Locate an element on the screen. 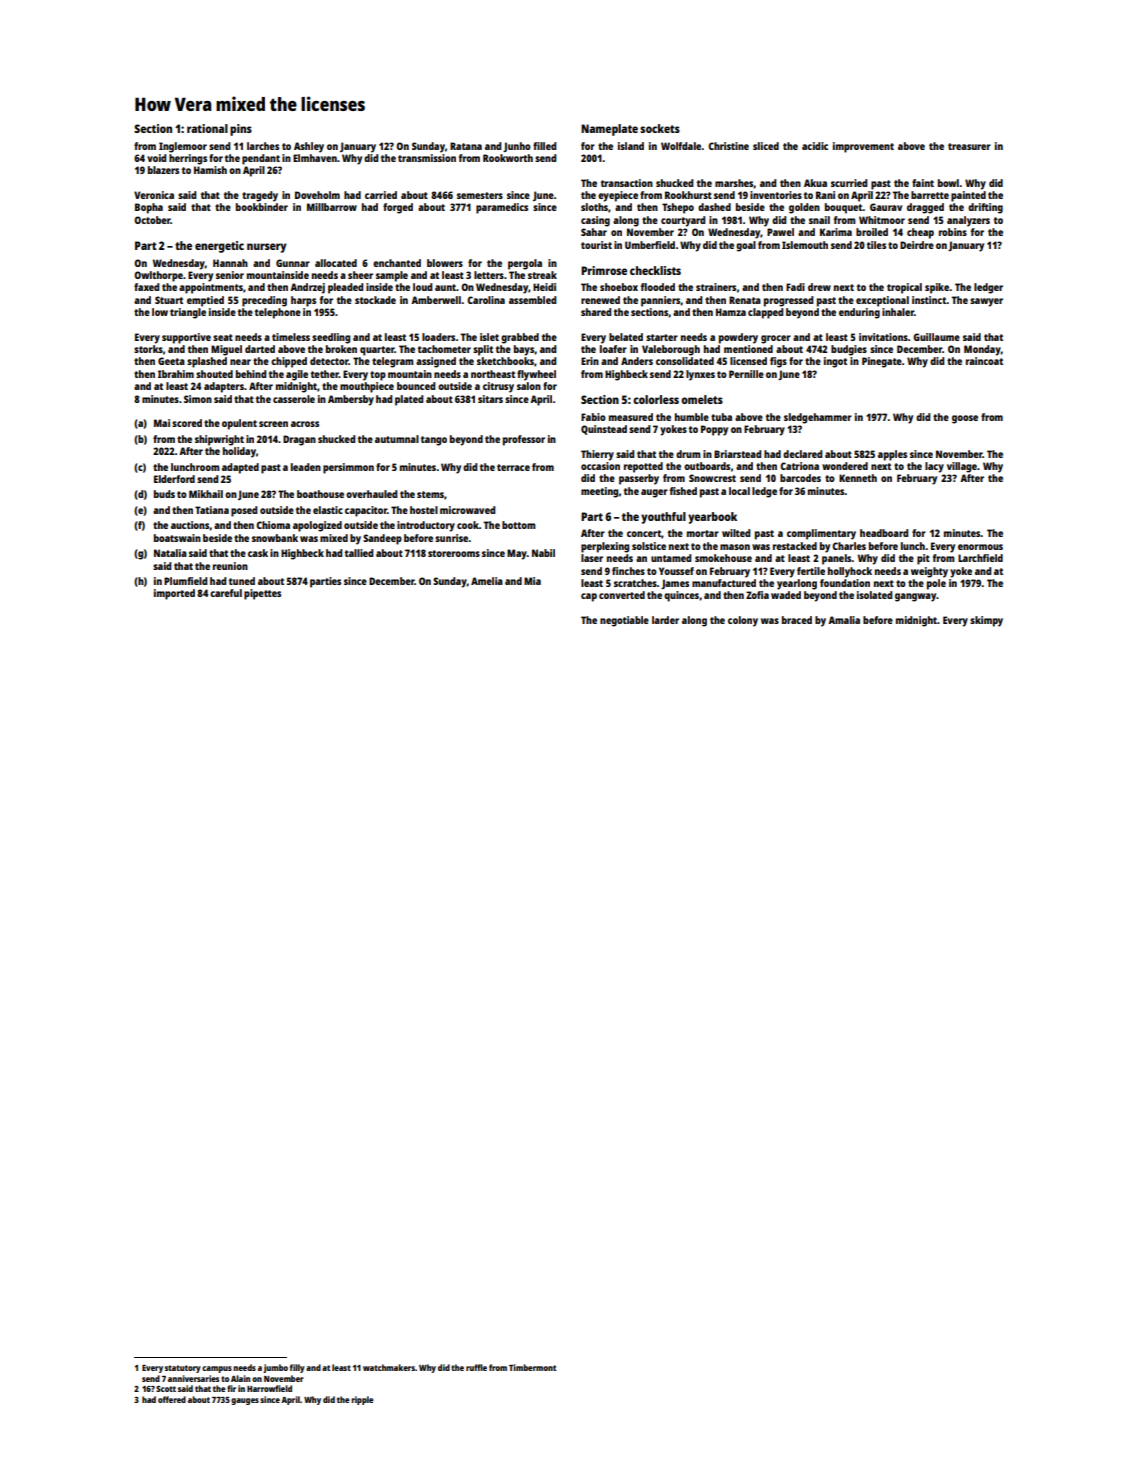  imported is located at coordinates (174, 594).
